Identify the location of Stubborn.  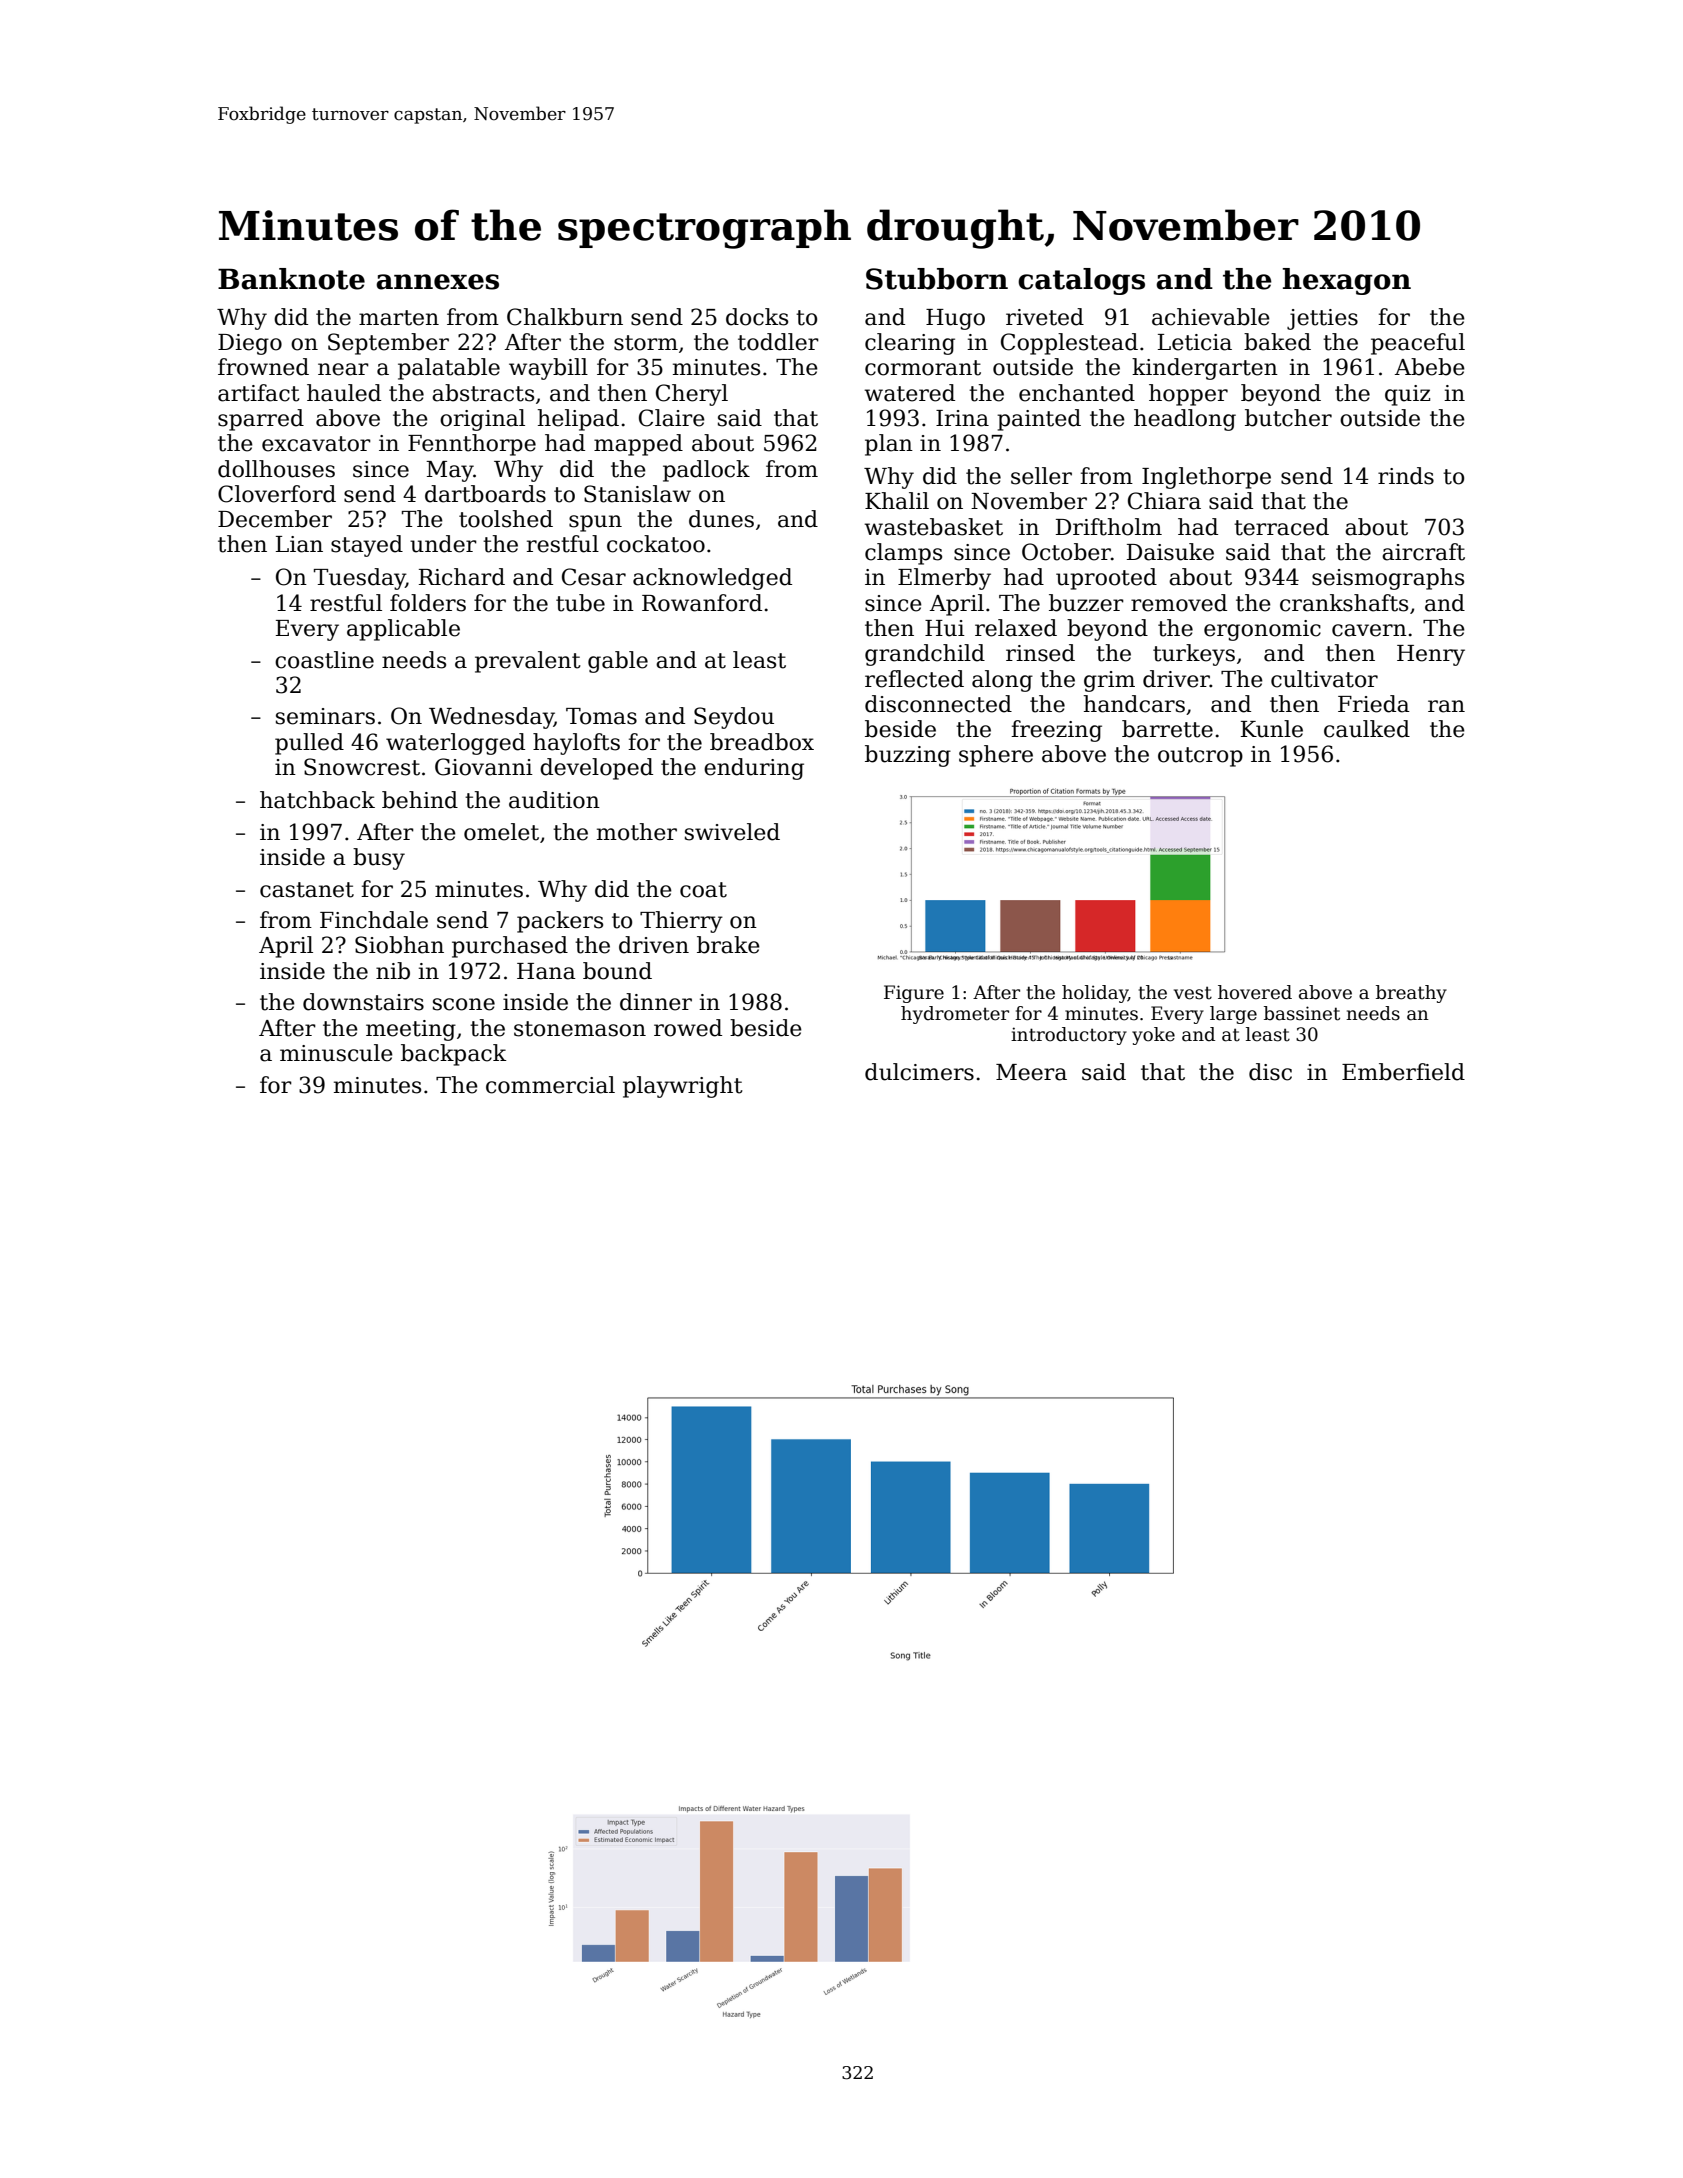
(937, 279).
